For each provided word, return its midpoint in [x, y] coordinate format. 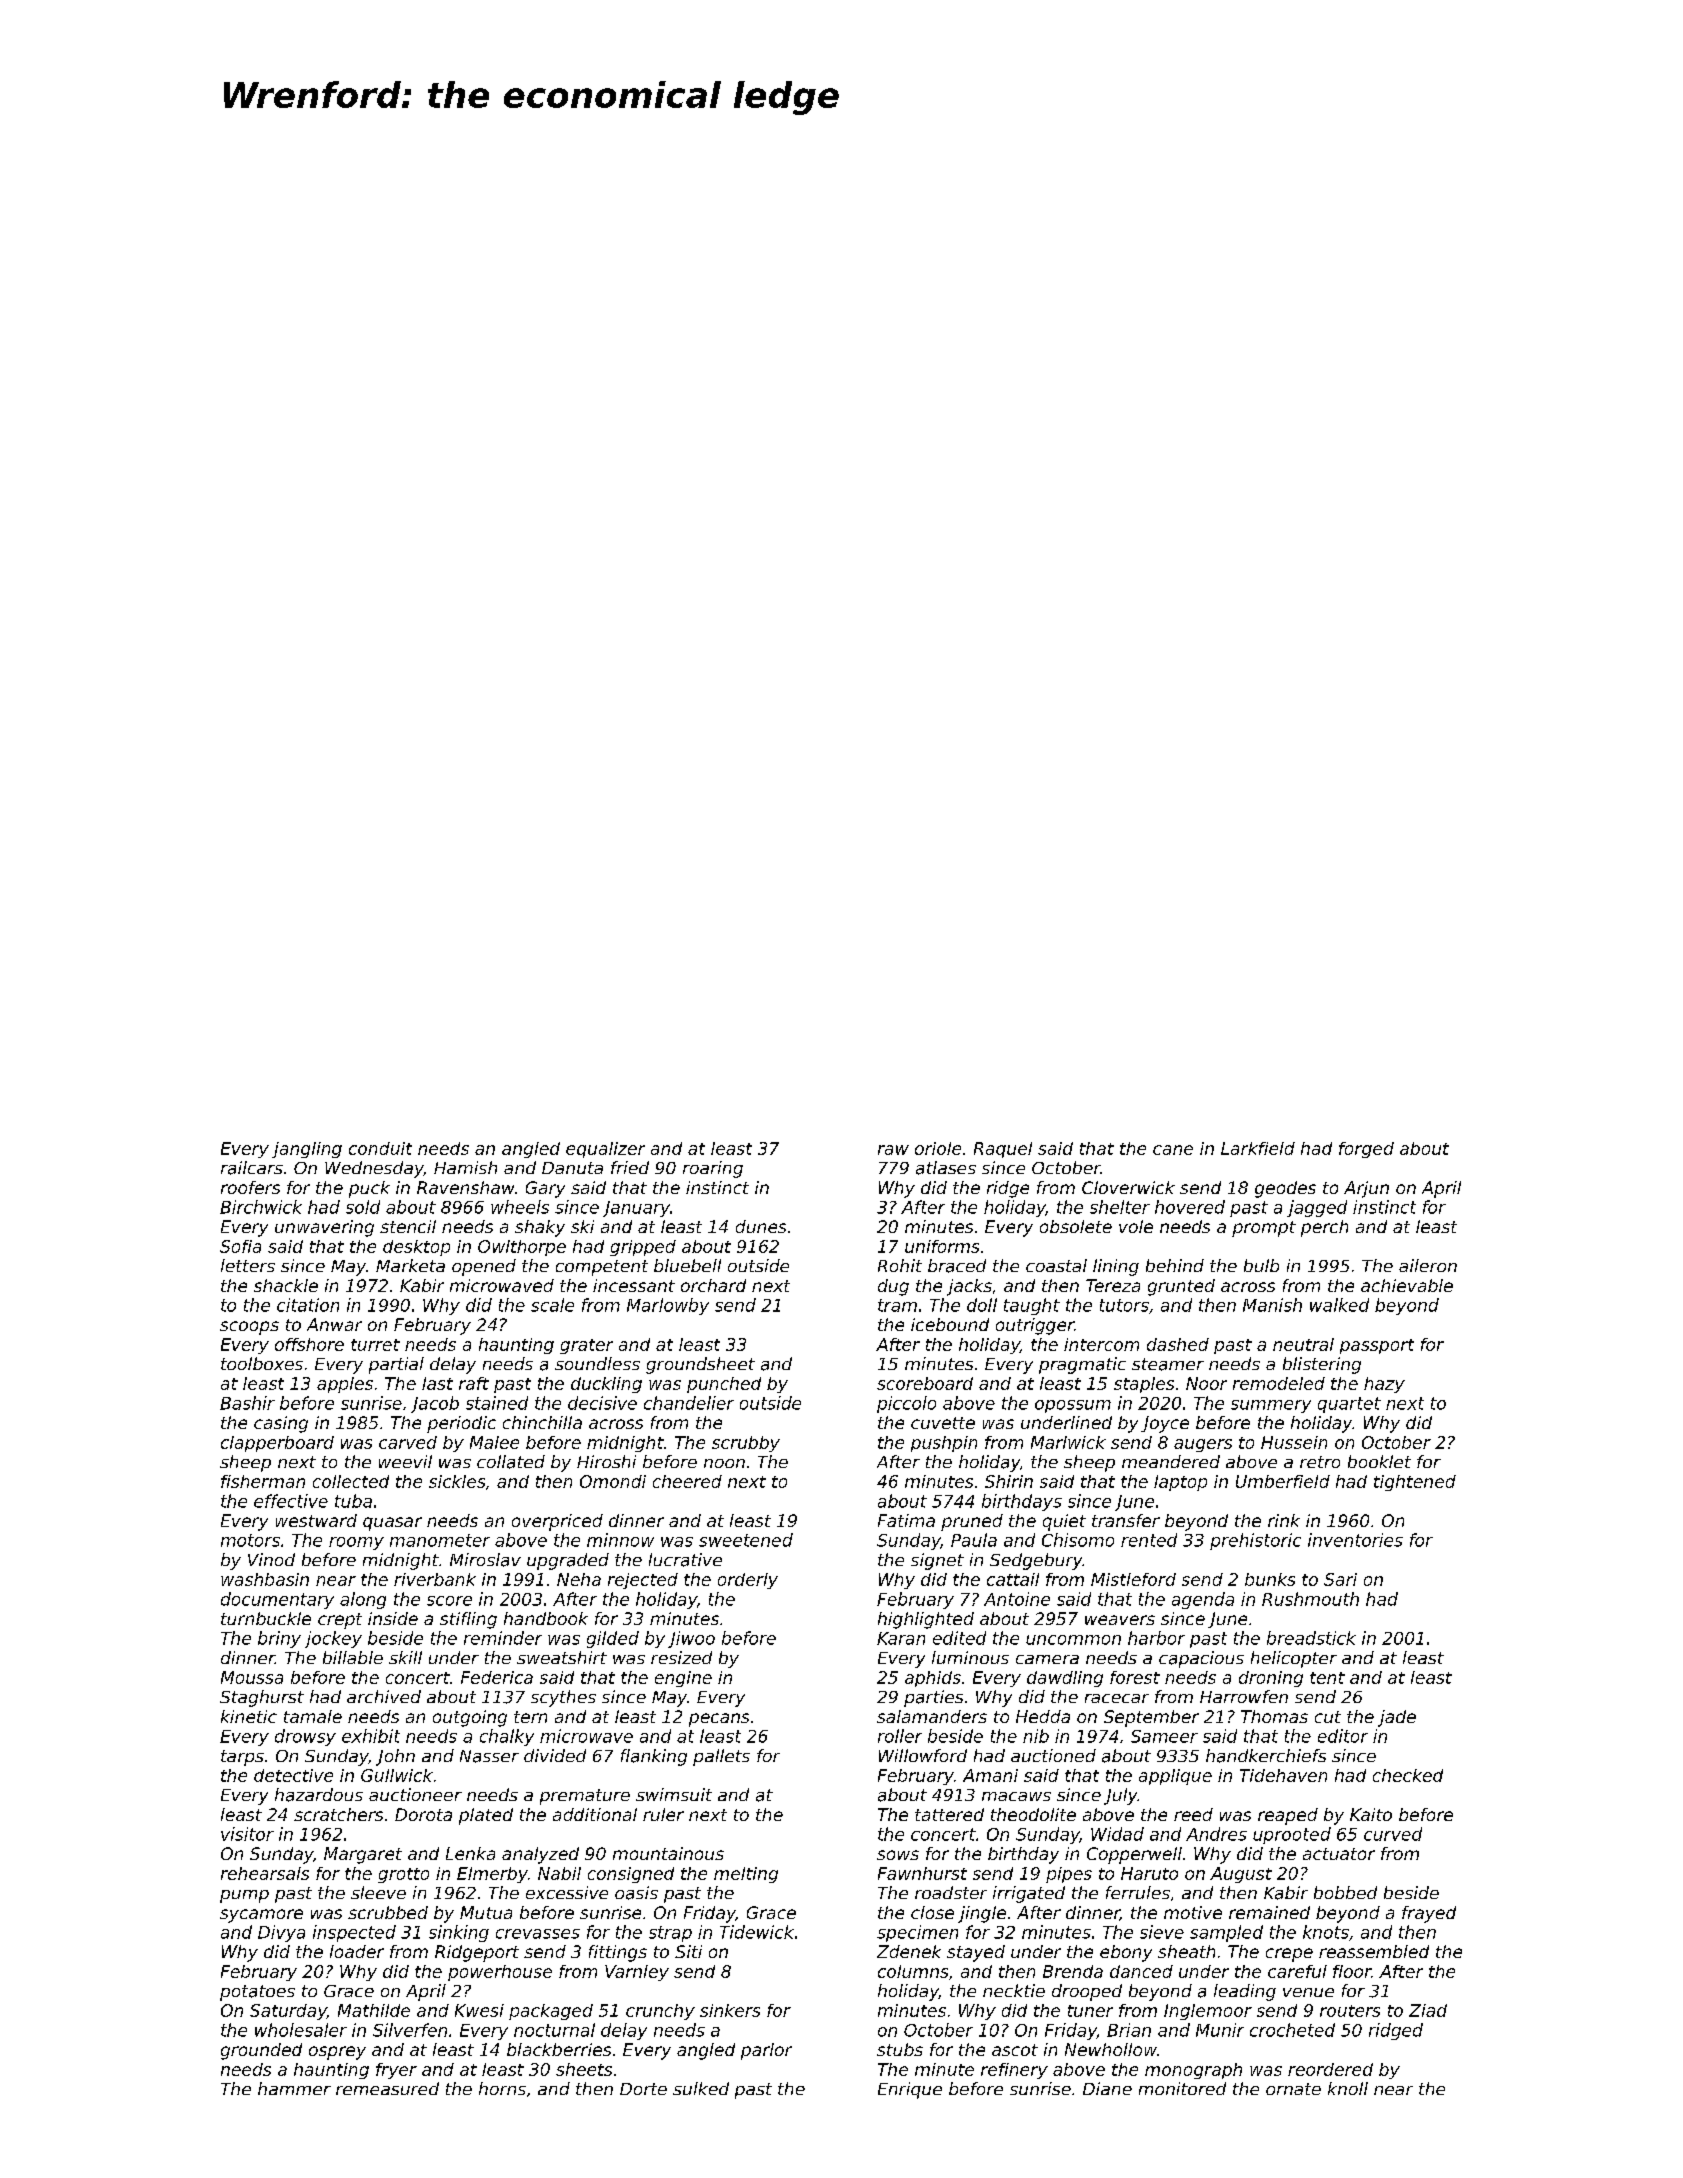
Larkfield [1258, 1148]
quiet [1064, 1522]
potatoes [257, 1993]
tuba [353, 1501]
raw [893, 1150]
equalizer [605, 1150]
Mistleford [1133, 1579]
